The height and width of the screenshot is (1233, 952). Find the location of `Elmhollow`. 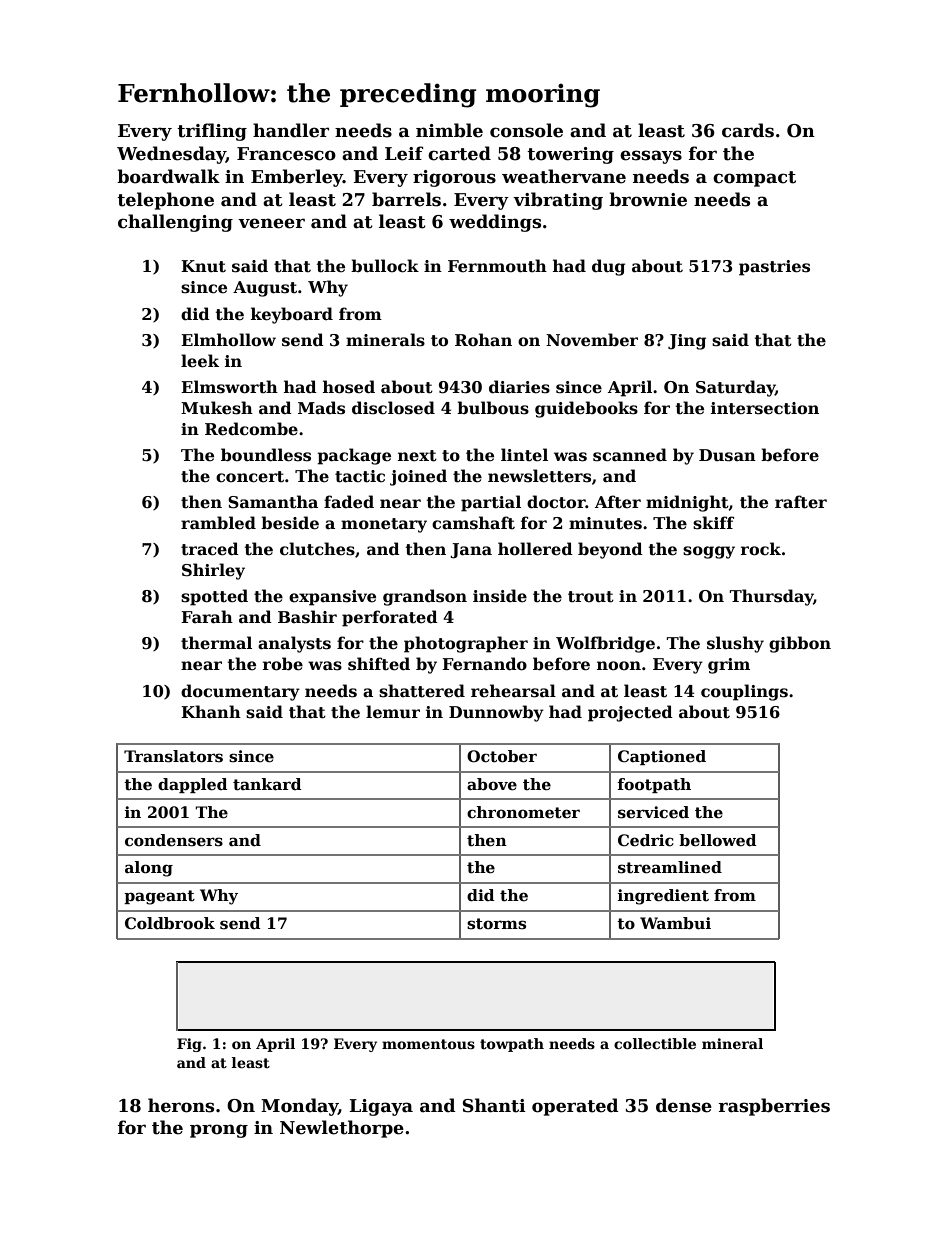

Elmhollow is located at coordinates (228, 340).
